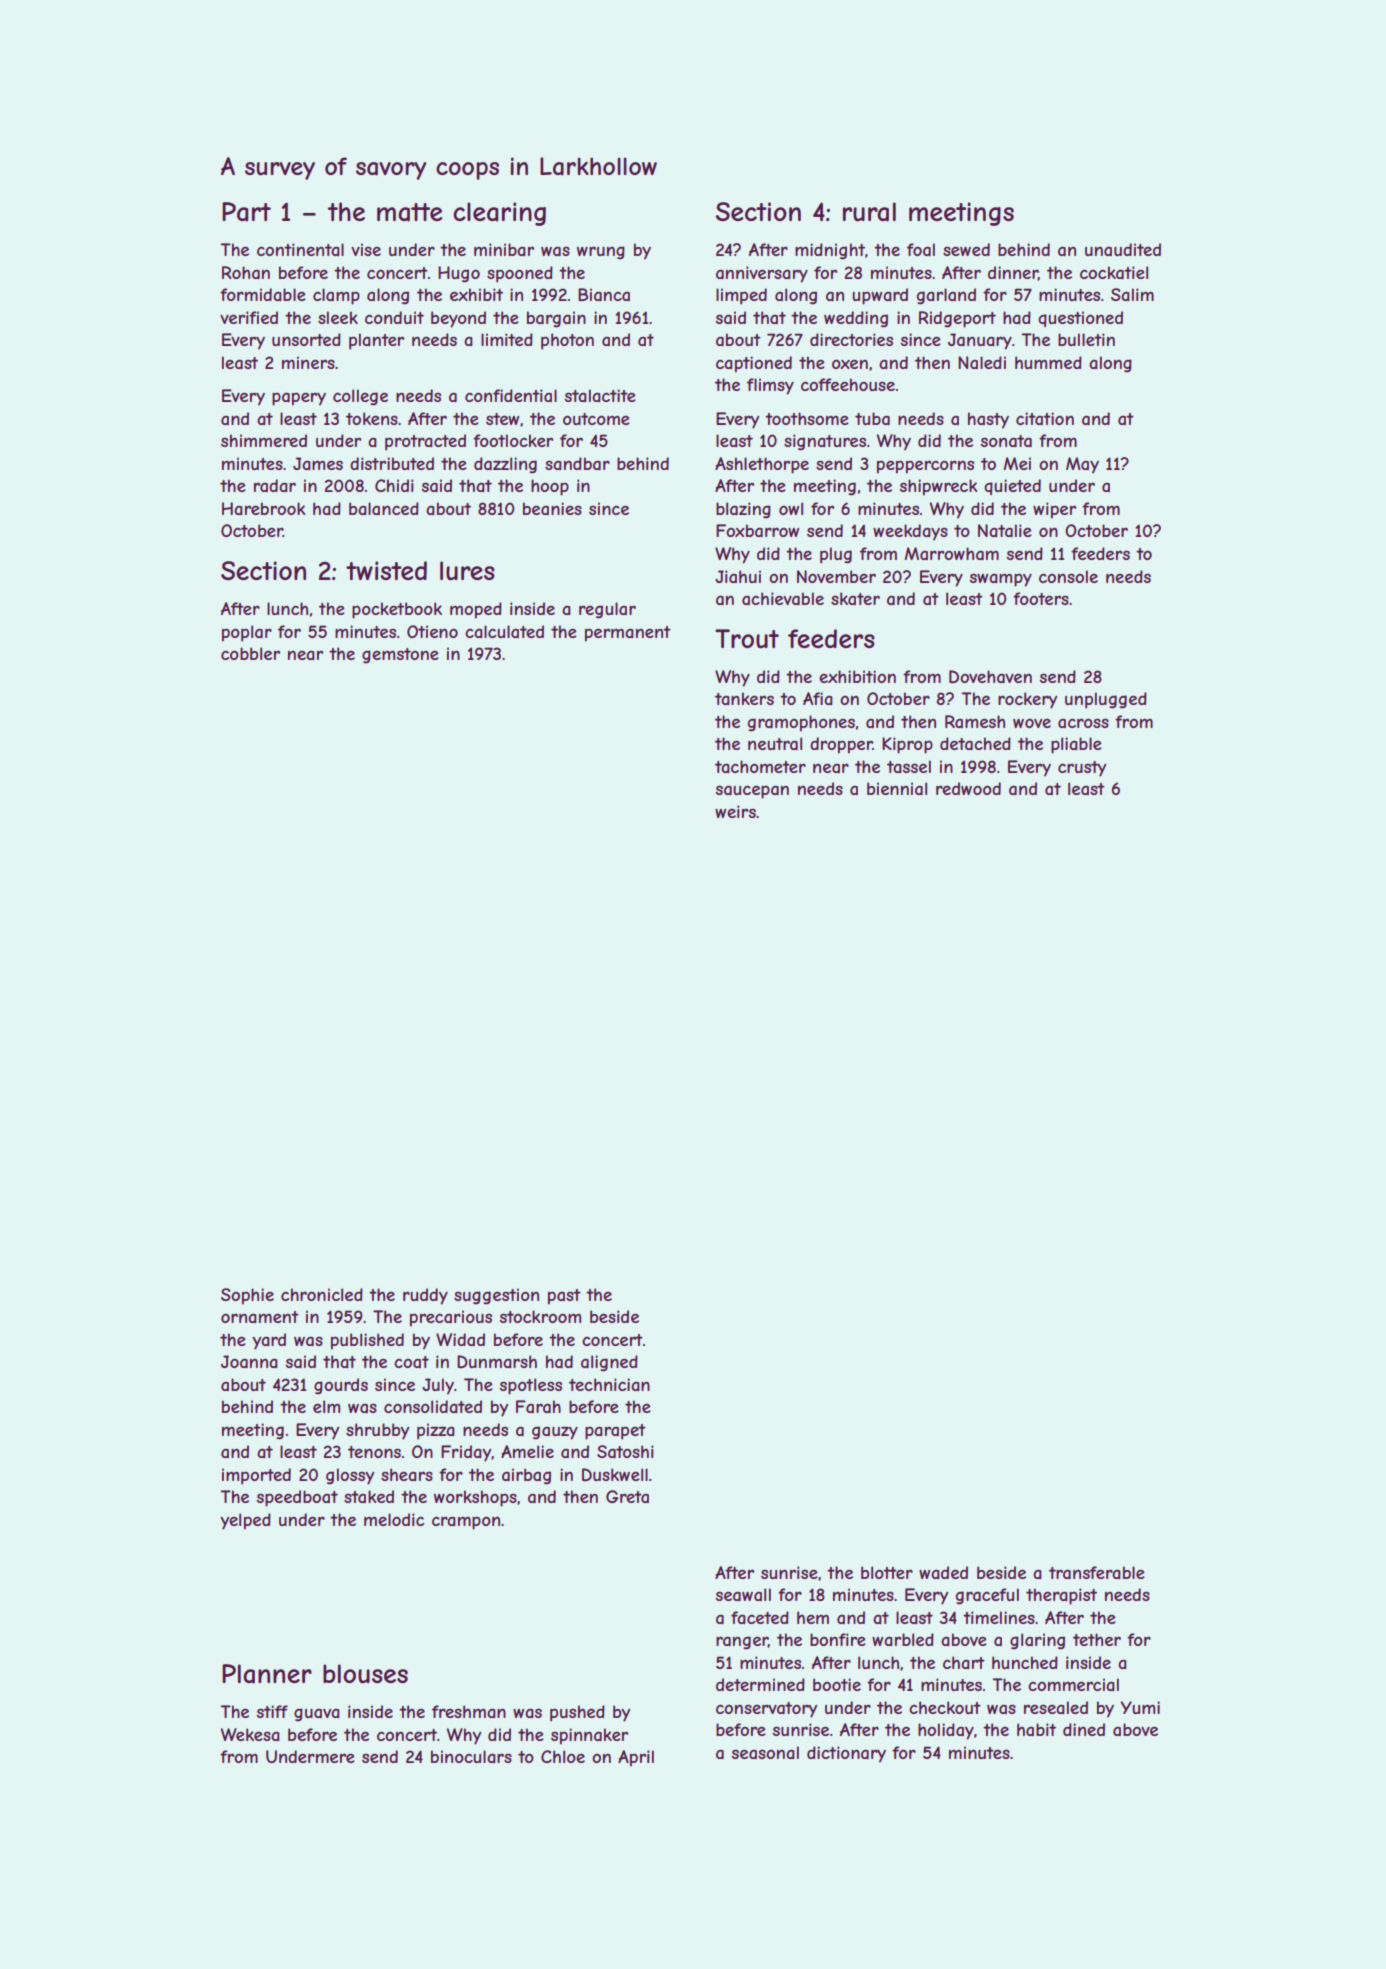 The height and width of the screenshot is (1969, 1386). Describe the element at coordinates (752, 792) in the screenshot. I see `saucepan` at that location.
